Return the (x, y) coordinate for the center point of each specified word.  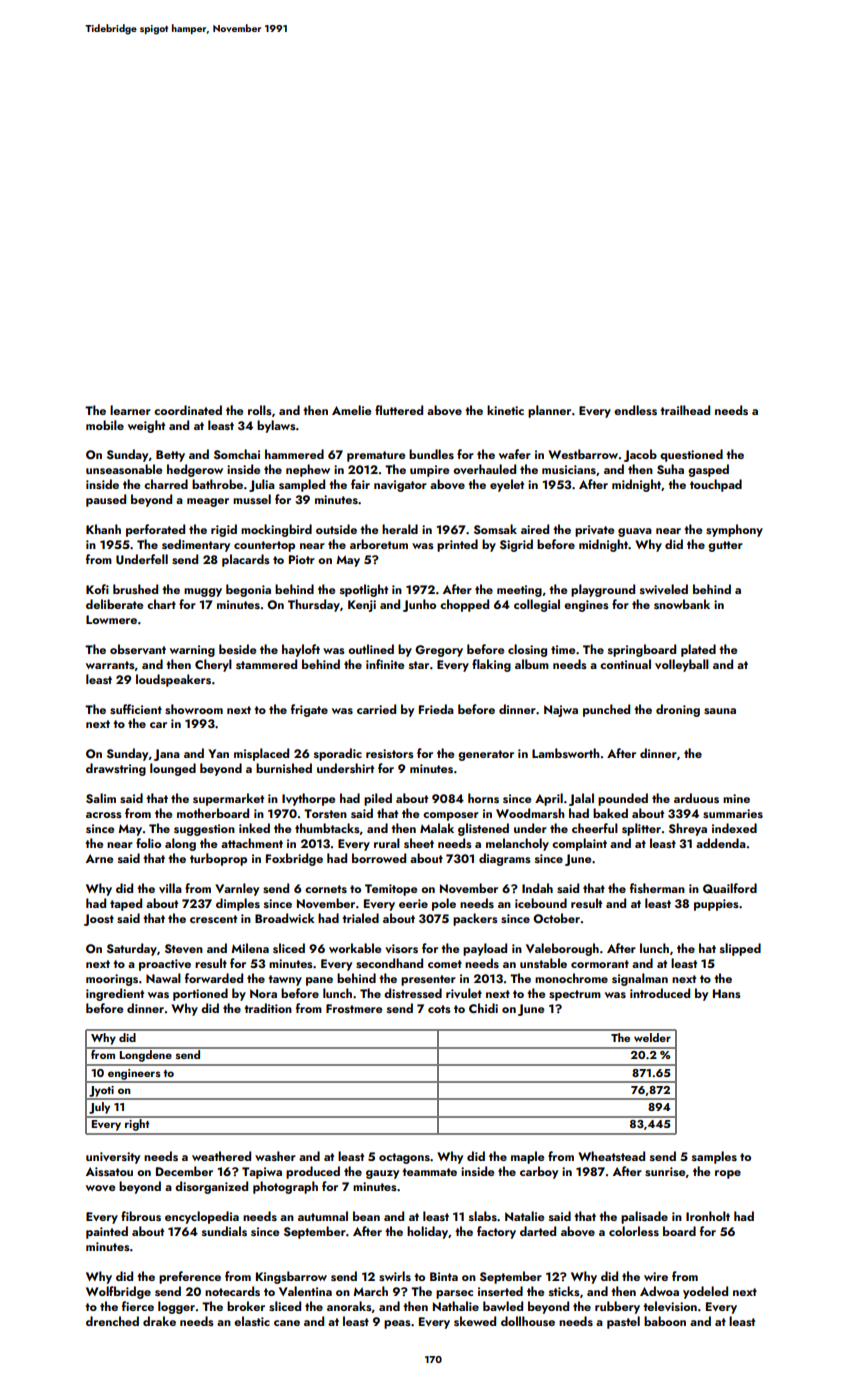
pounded (623, 799)
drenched (112, 1321)
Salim (101, 798)
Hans (727, 993)
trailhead (685, 410)
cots (439, 1009)
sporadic (338, 754)
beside (237, 649)
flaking (491, 665)
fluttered (399, 410)
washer (275, 1156)
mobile (105, 425)
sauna (720, 711)
